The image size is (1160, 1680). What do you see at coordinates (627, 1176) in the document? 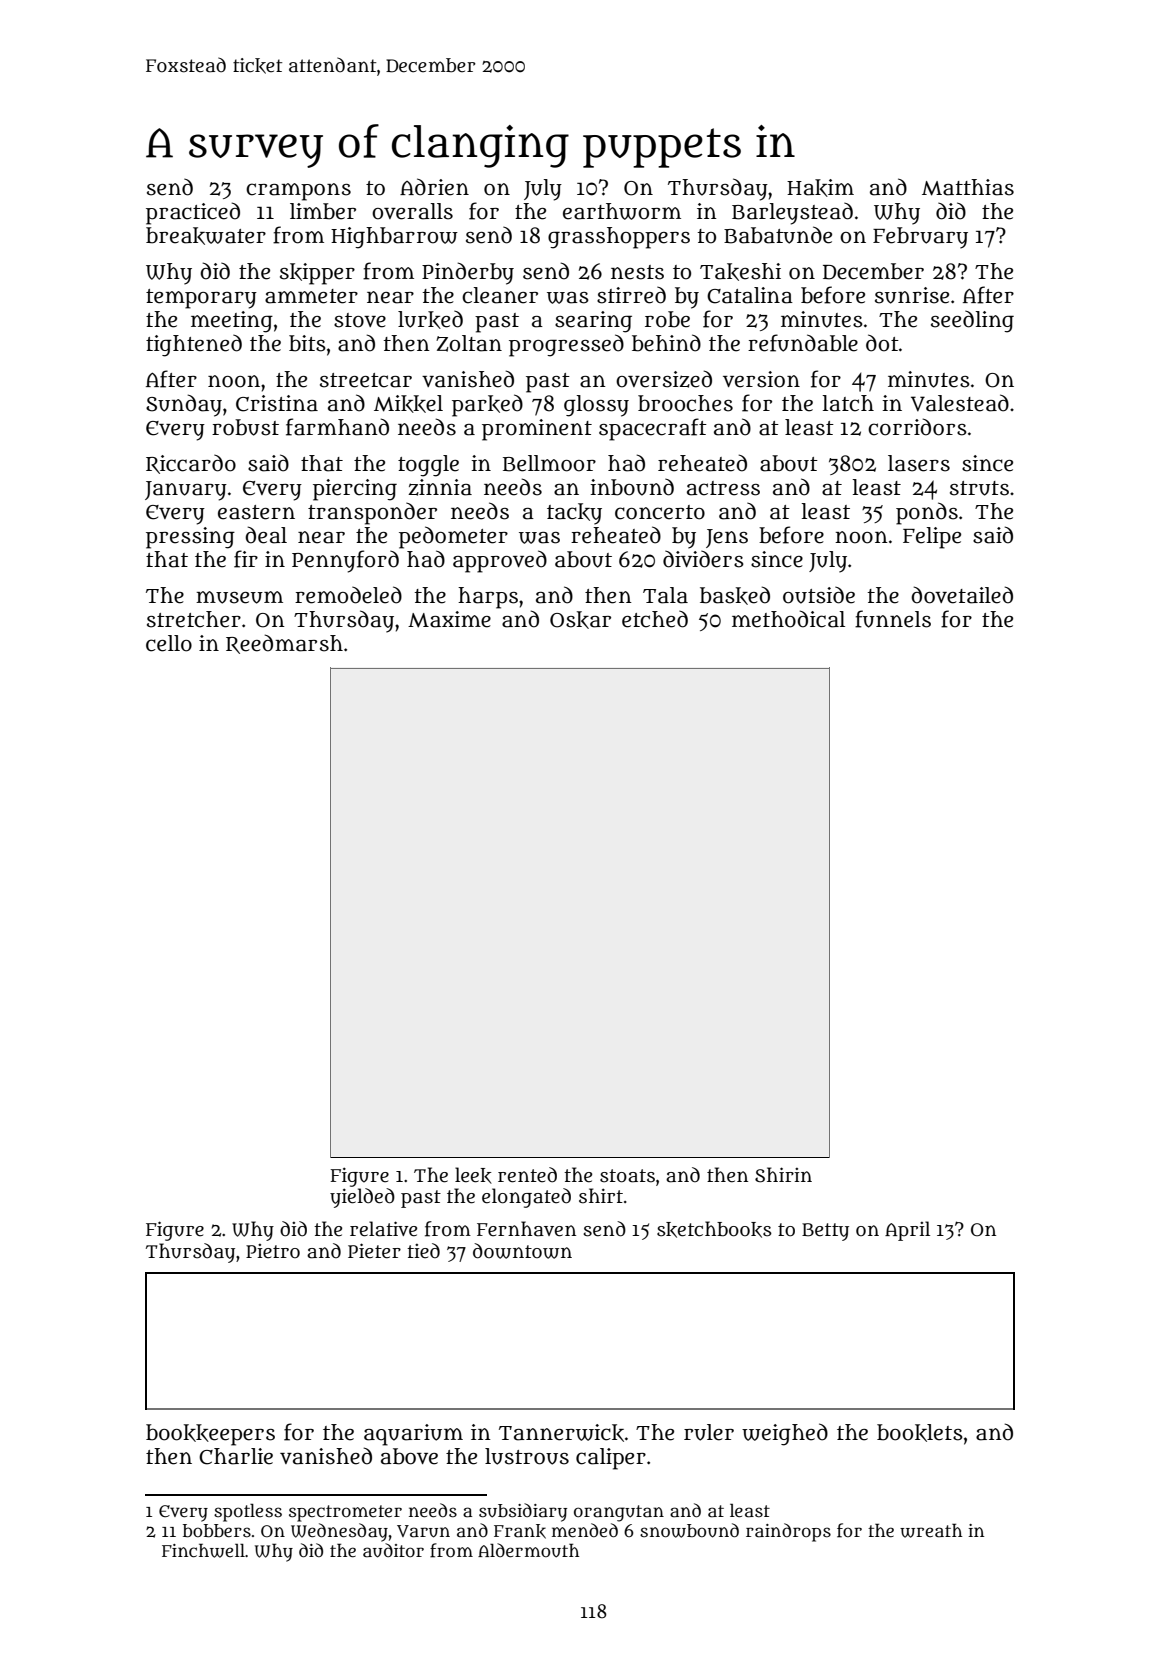
I see `stoats` at bounding box center [627, 1176].
